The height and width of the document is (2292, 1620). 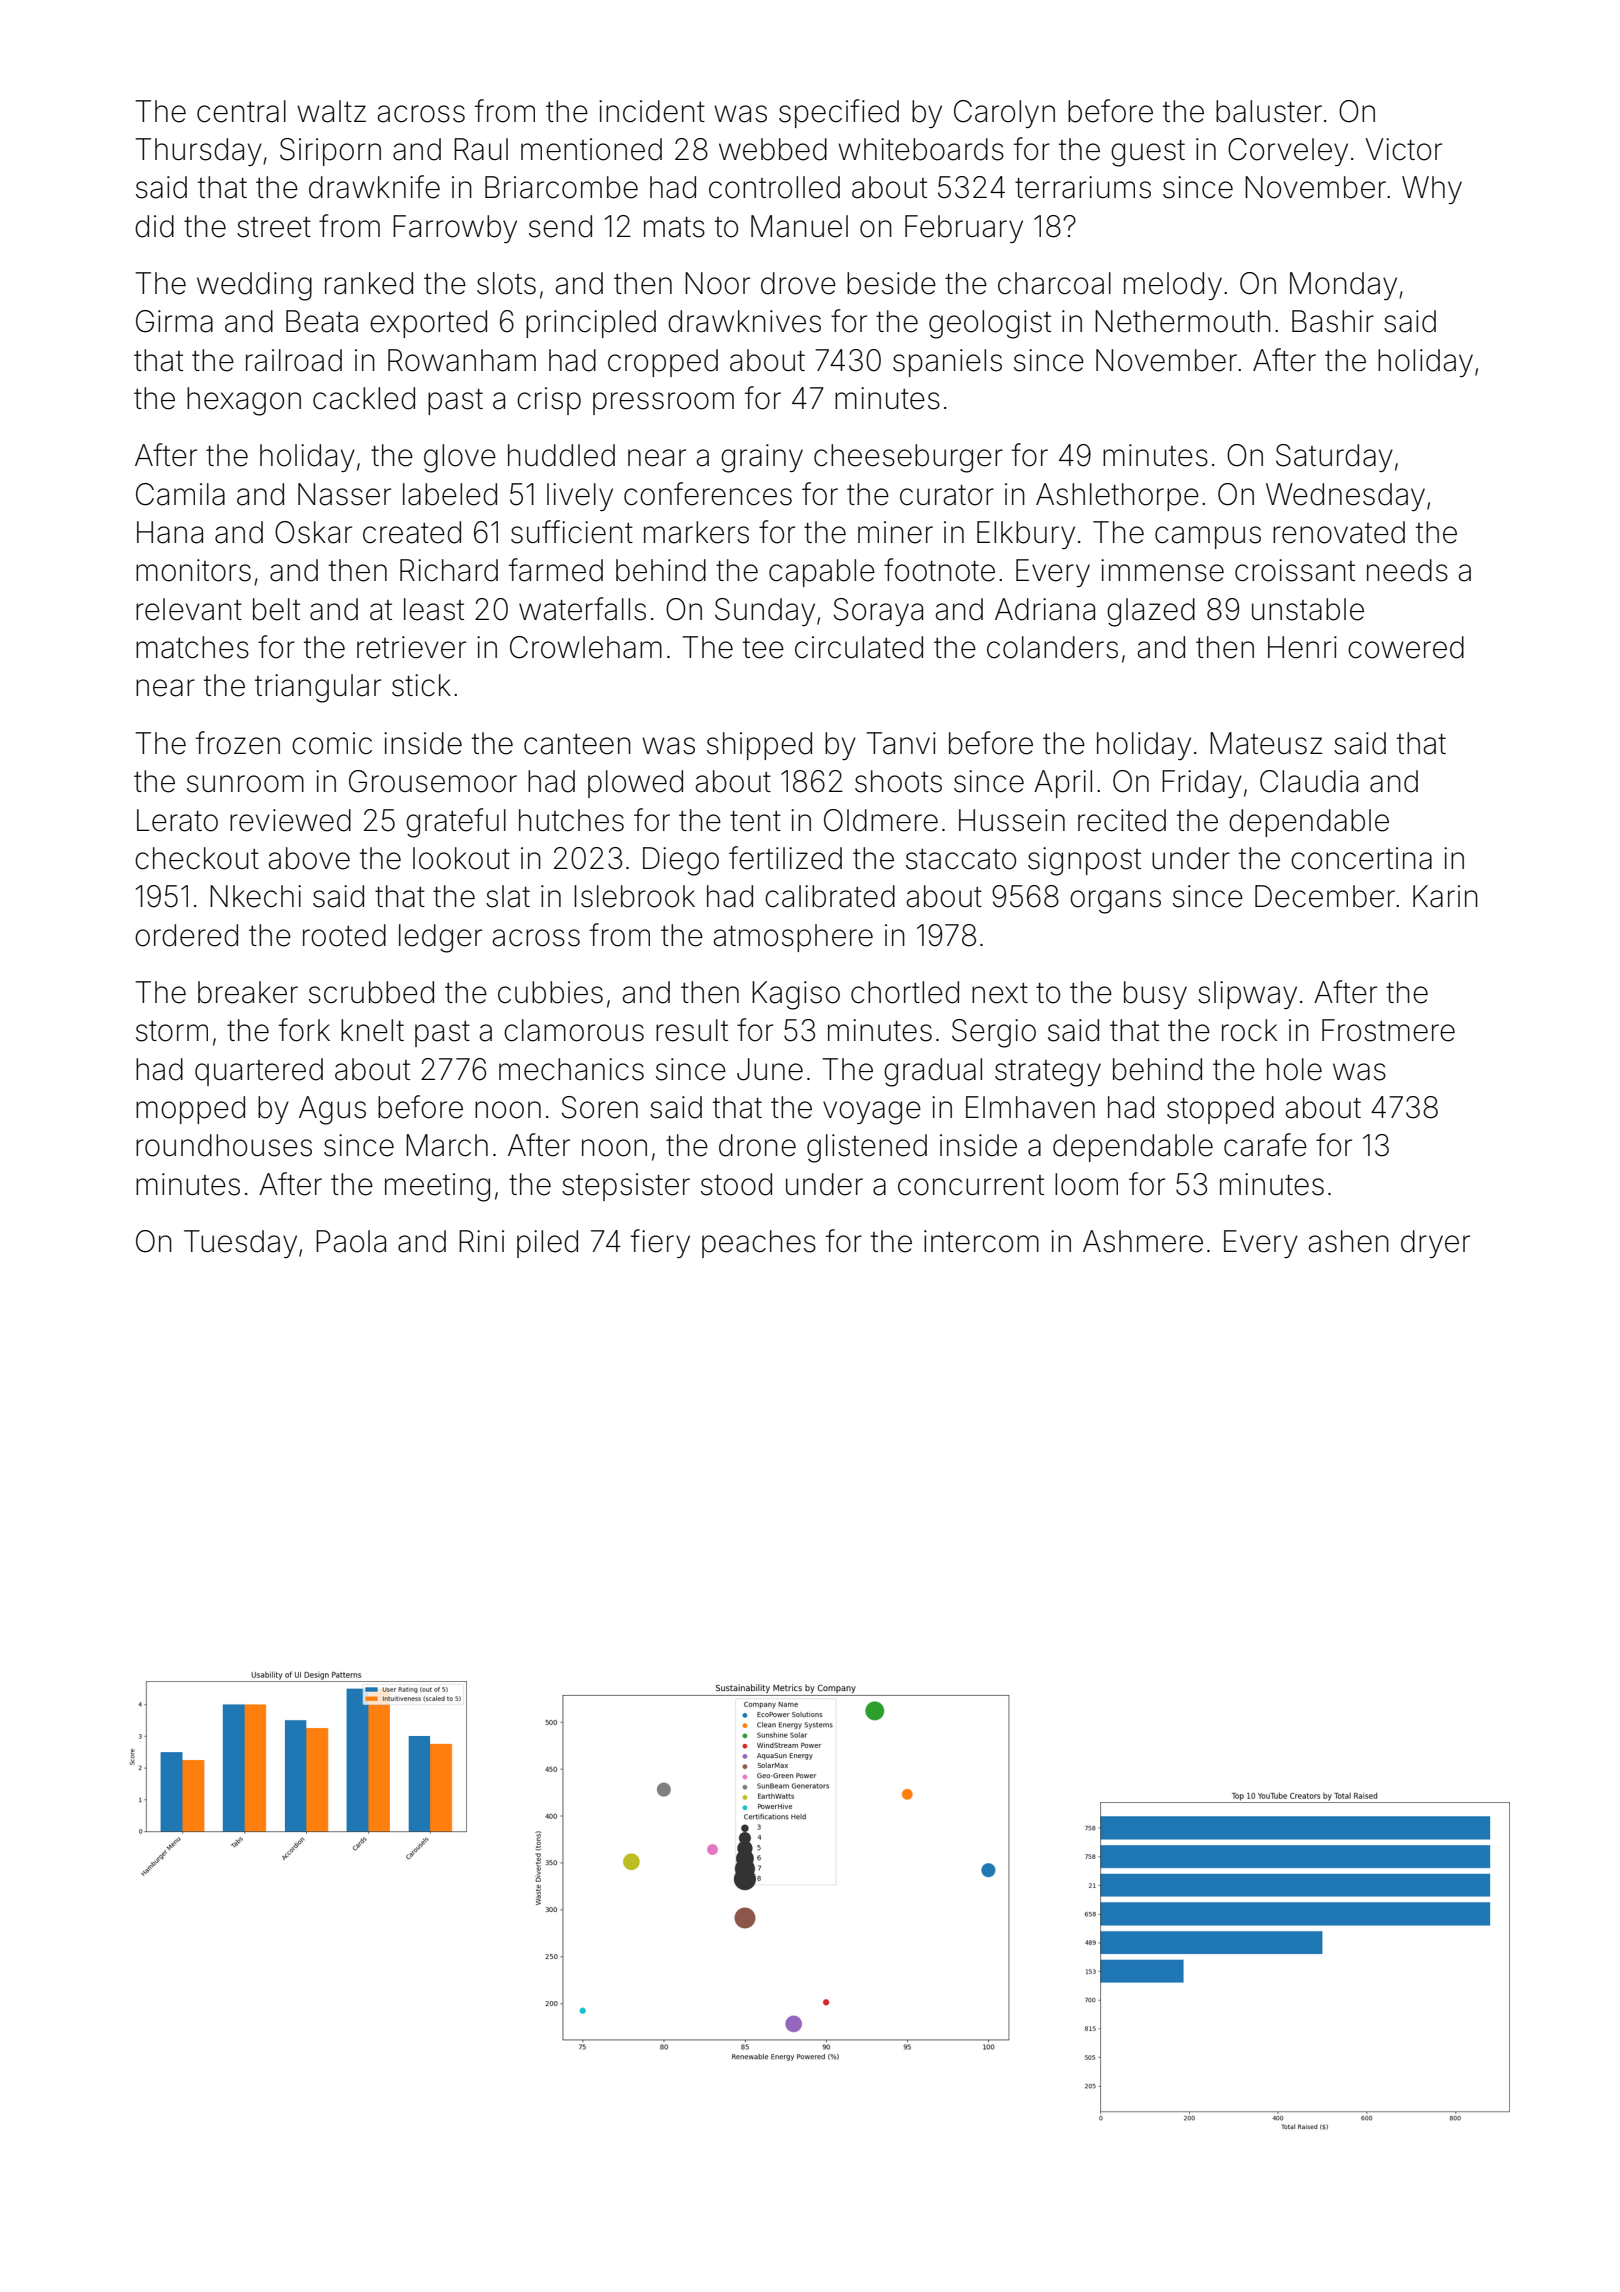 What do you see at coordinates (1432, 190) in the document?
I see `Why` at bounding box center [1432, 190].
